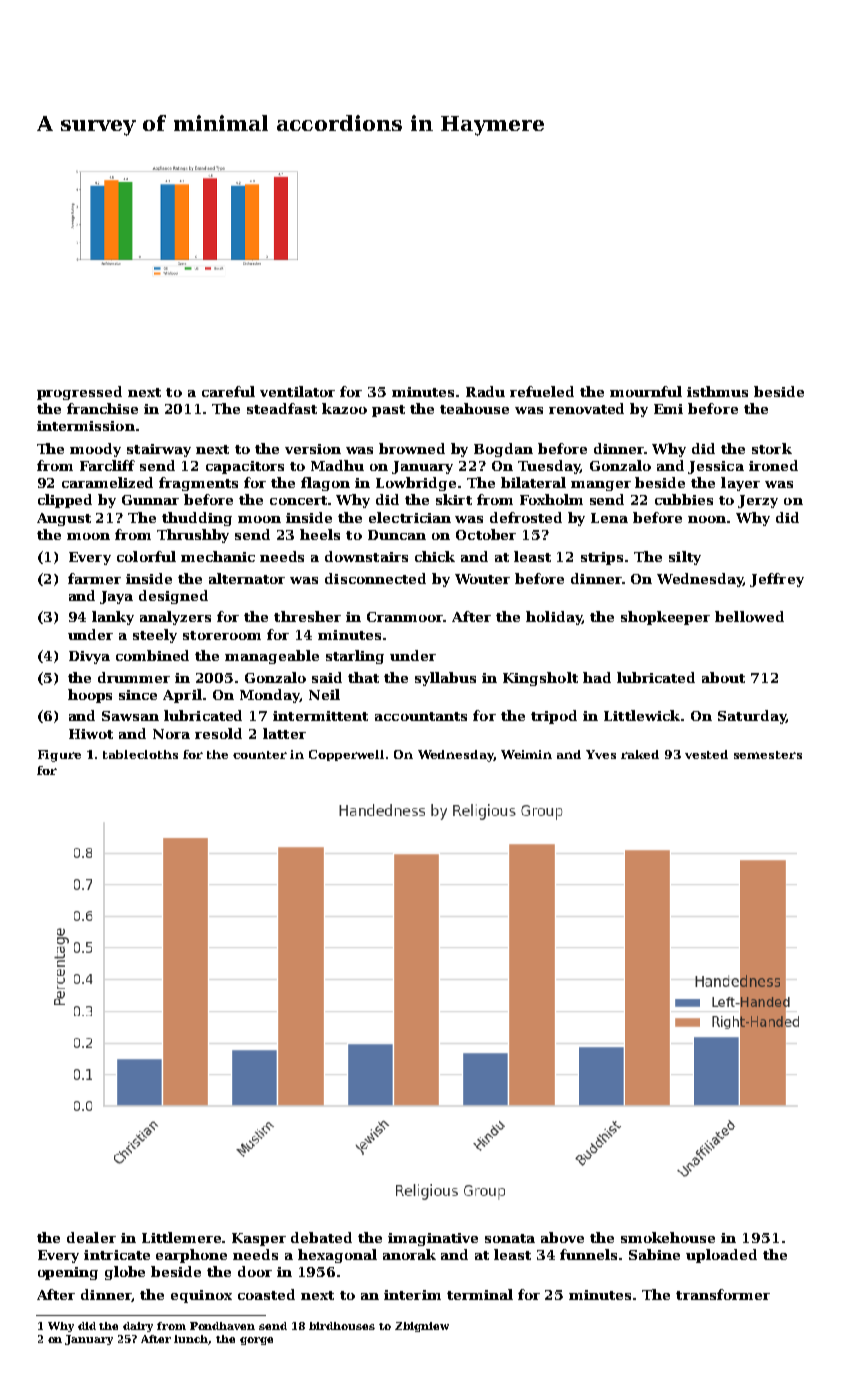 The height and width of the page is (1400, 849). I want to click on raked, so click(640, 754).
